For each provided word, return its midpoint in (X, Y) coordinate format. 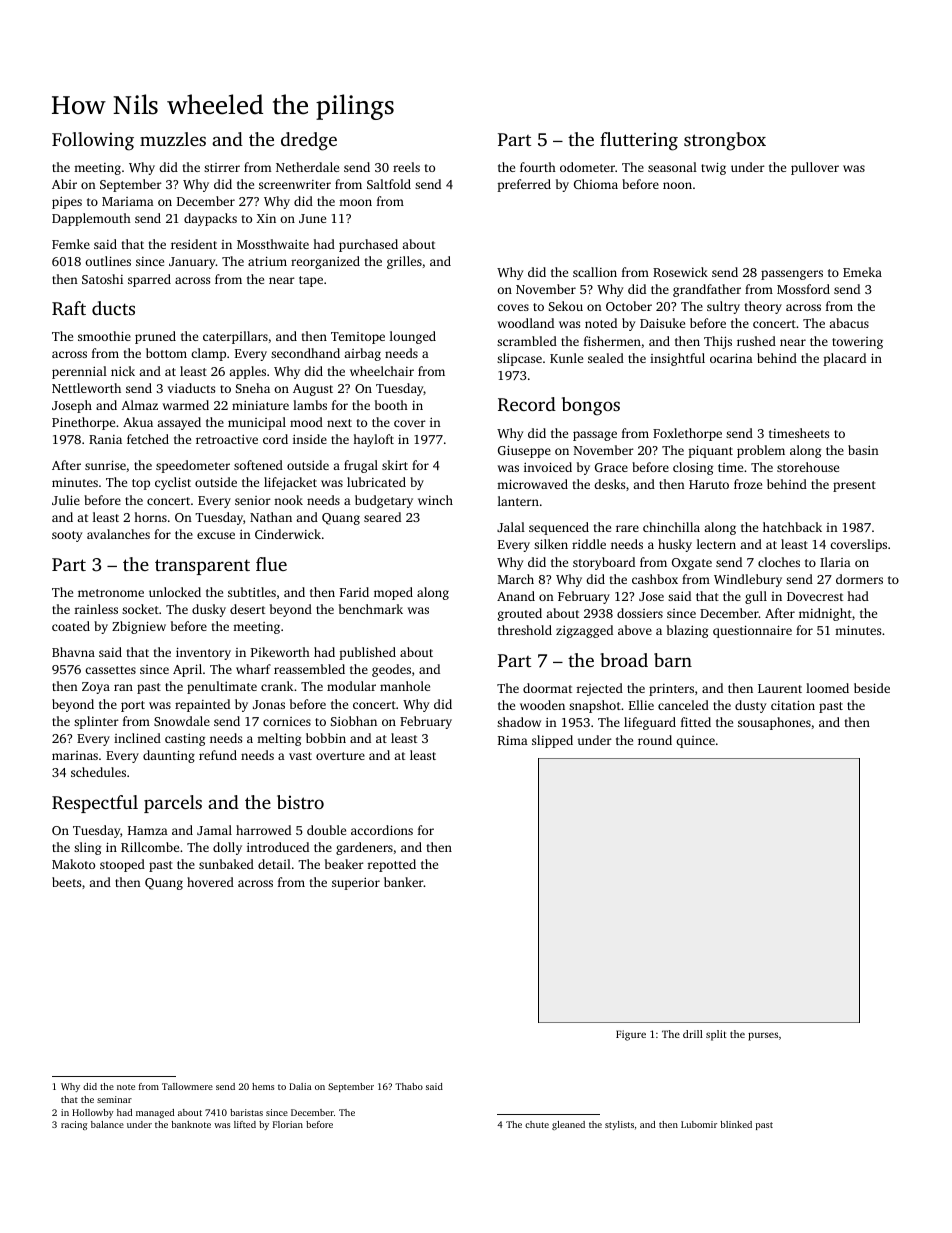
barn (673, 660)
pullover (815, 168)
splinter (96, 722)
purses (763, 1036)
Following (93, 141)
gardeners (364, 848)
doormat (547, 688)
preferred (524, 185)
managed (155, 1113)
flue (271, 564)
